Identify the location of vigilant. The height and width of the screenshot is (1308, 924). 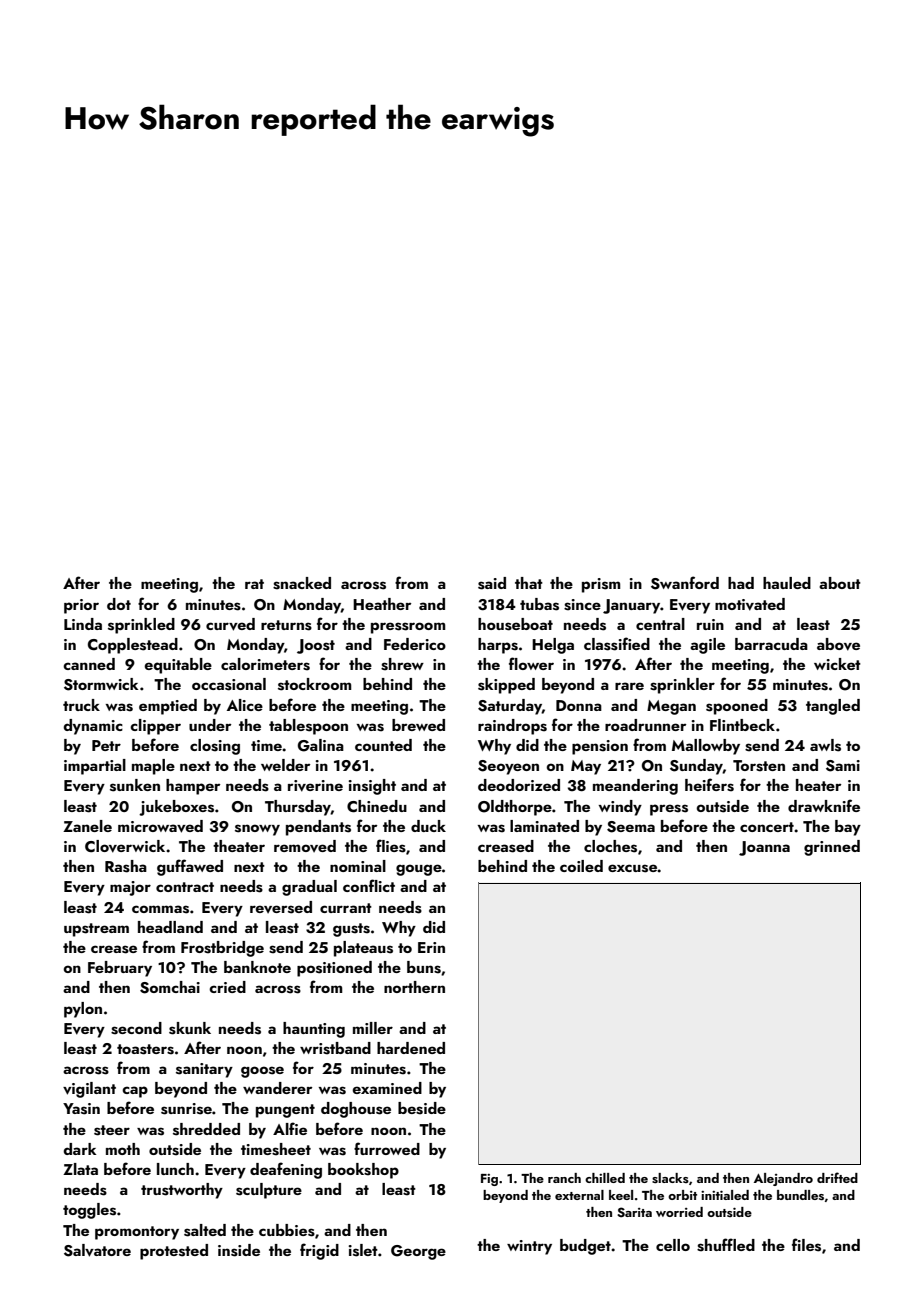
(89, 1090).
